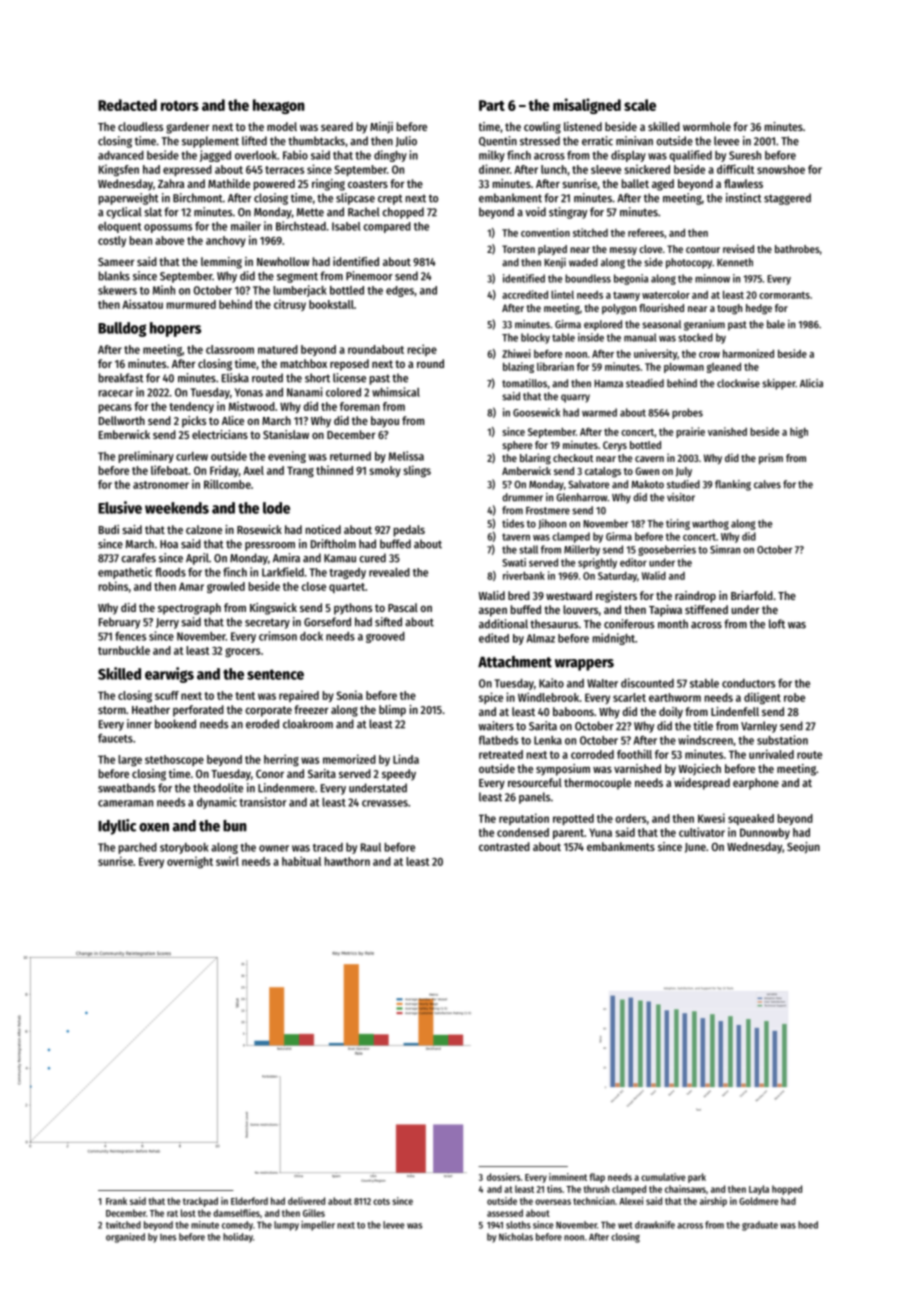 This document has height=1308, width=924. I want to click on skipper, so click(778, 384).
